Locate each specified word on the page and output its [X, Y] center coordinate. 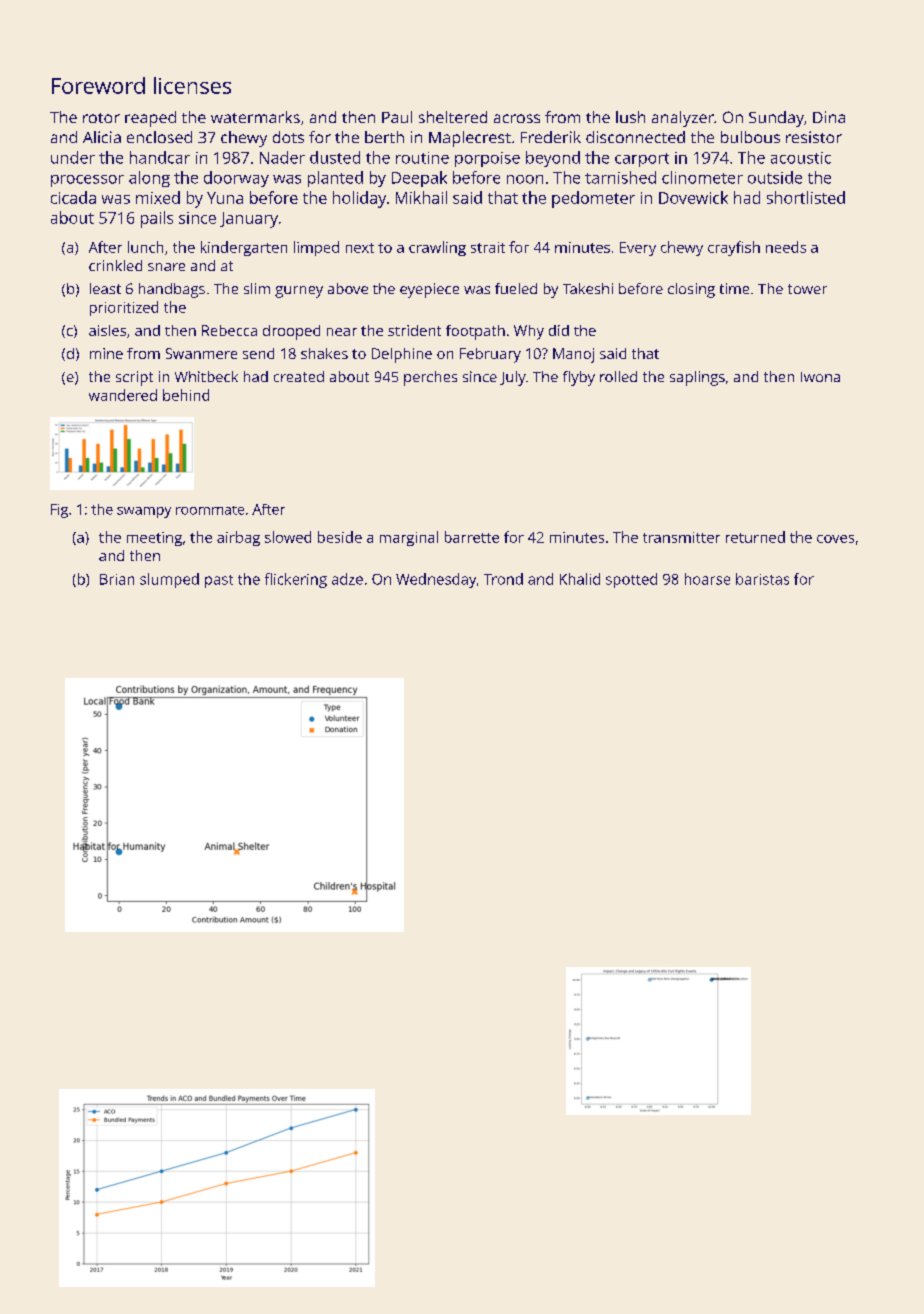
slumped [169, 580]
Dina [829, 117]
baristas [762, 579]
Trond [503, 579]
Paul [397, 117]
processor [87, 181]
